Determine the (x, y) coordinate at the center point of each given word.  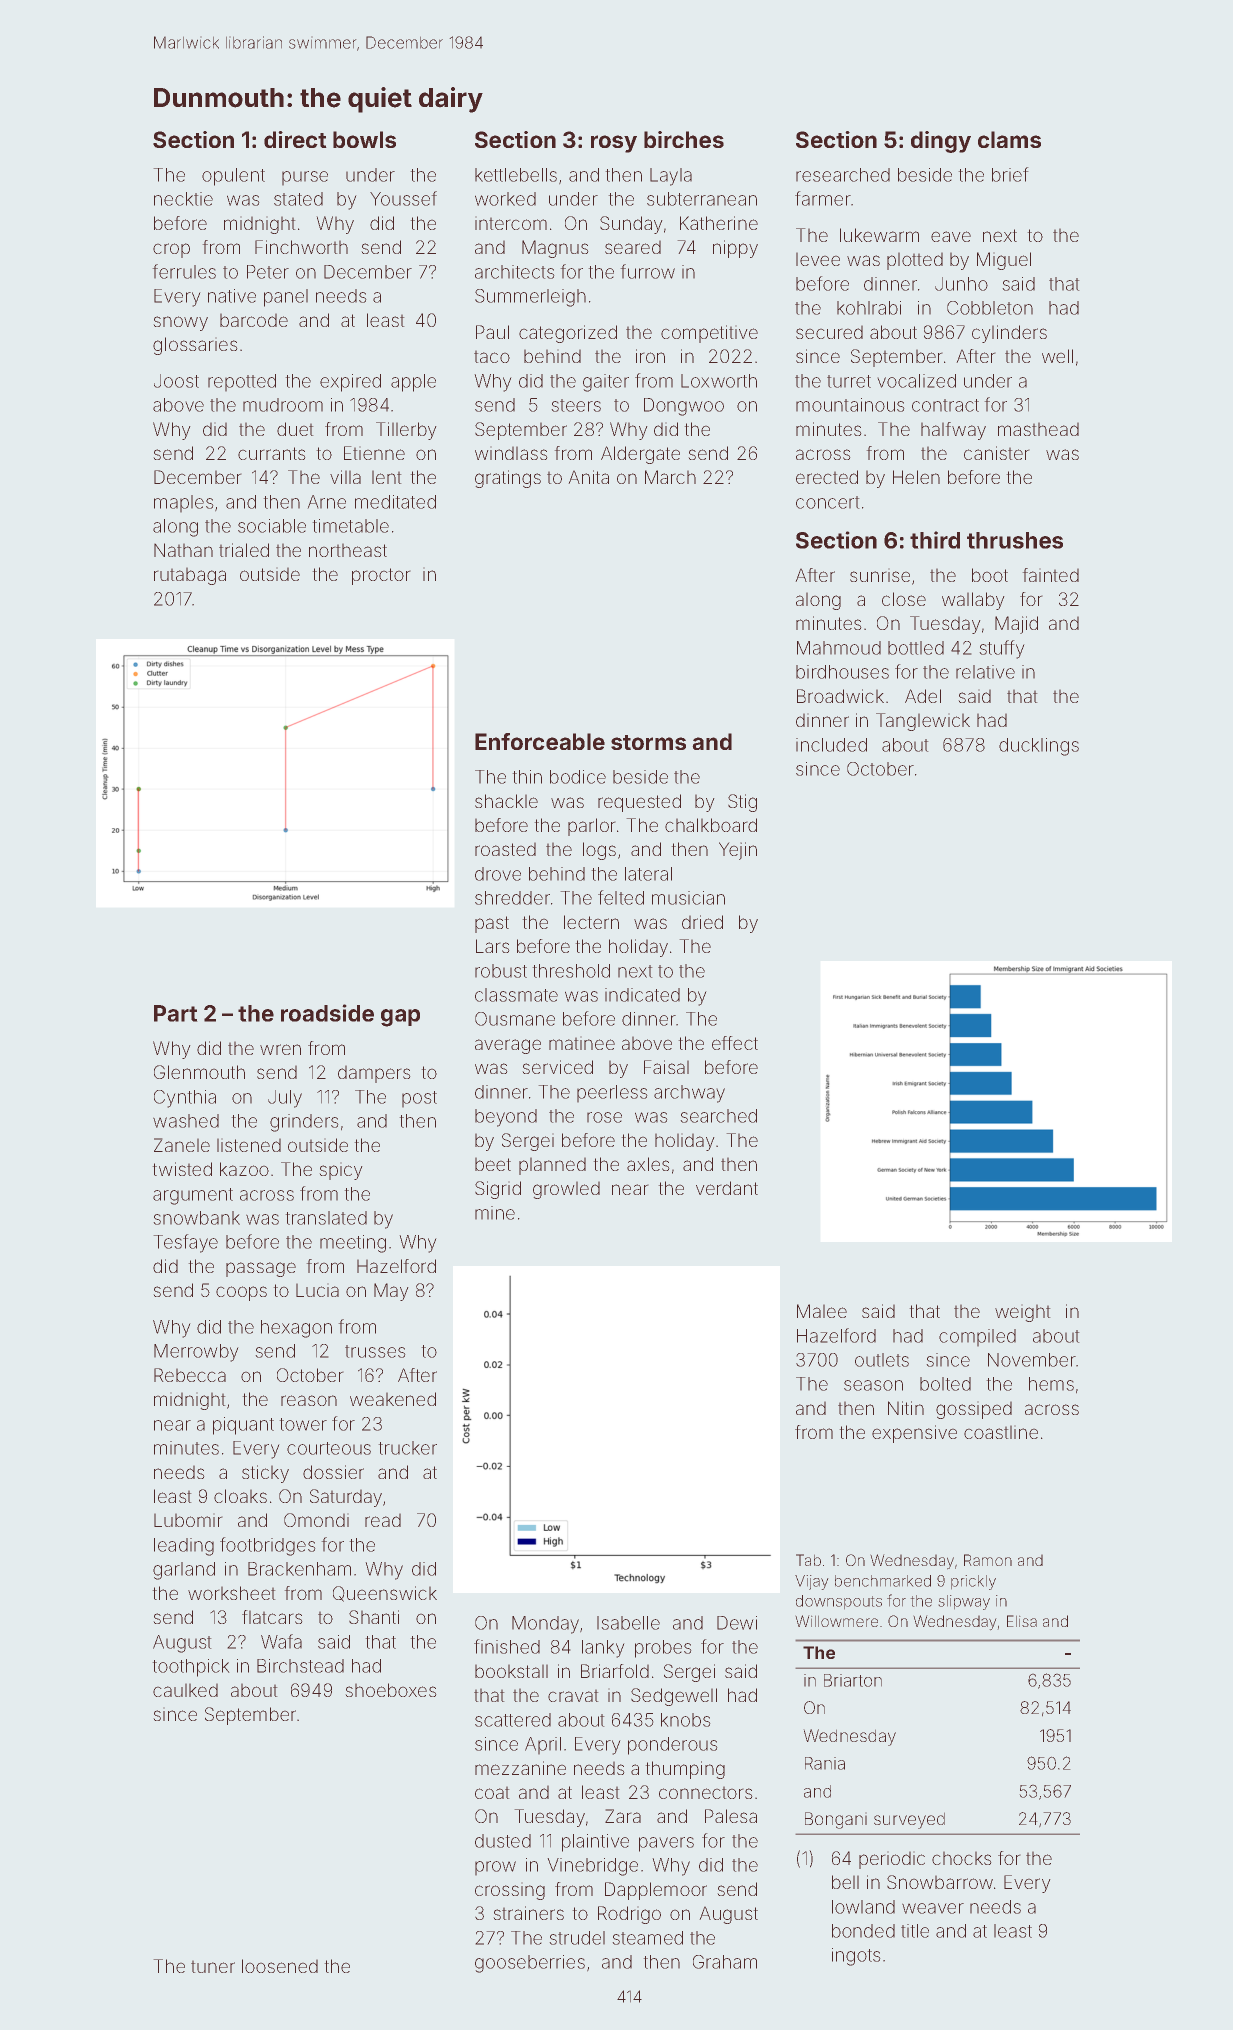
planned (552, 1166)
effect (735, 1043)
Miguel (1004, 261)
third (935, 540)
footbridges (267, 1546)
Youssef (403, 198)
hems (1051, 1384)
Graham (725, 1962)
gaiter (606, 383)
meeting (353, 1244)
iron (650, 356)
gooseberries (530, 1964)
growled (566, 1190)
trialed (244, 550)
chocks (961, 1858)
